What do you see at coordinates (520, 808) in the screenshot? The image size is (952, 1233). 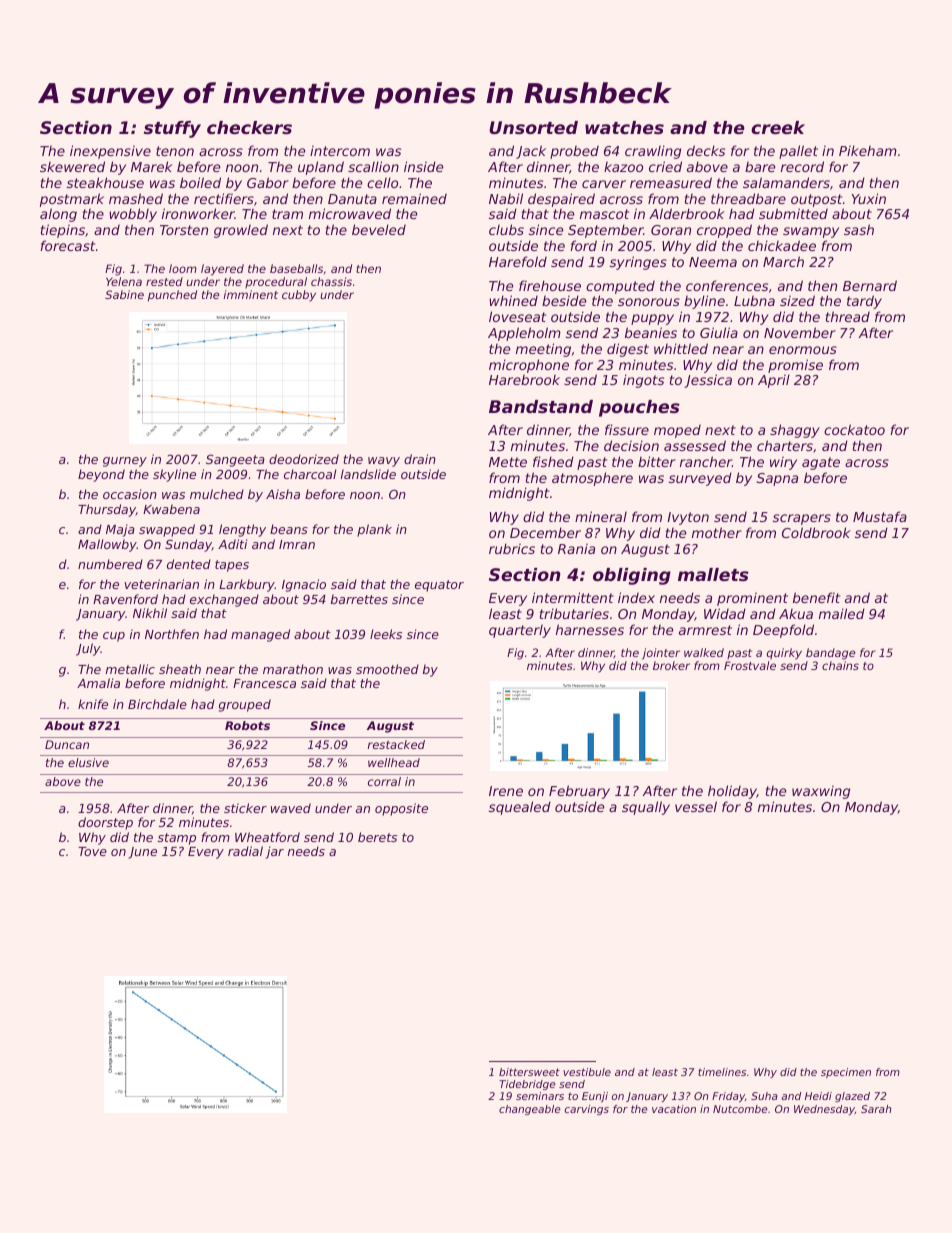 I see `squealed` at bounding box center [520, 808].
